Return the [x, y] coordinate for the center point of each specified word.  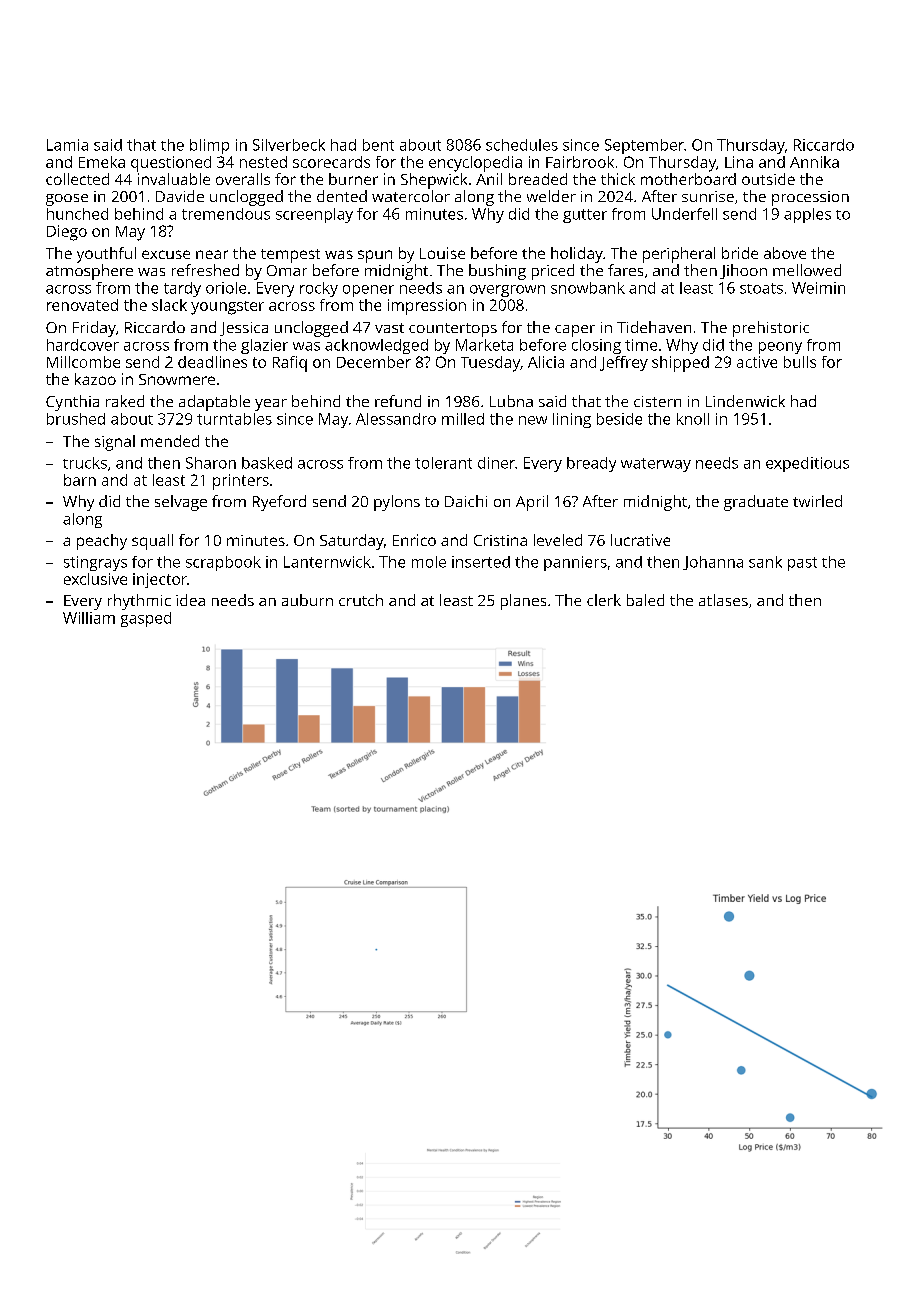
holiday [577, 255]
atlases [723, 600]
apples [807, 215]
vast [389, 328]
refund [398, 401]
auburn [307, 600]
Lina [739, 162]
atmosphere [89, 272]
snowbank [588, 288]
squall [152, 542]
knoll [693, 419]
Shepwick [434, 181]
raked [125, 401]
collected [77, 179]
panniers [575, 563]
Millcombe [83, 362]
